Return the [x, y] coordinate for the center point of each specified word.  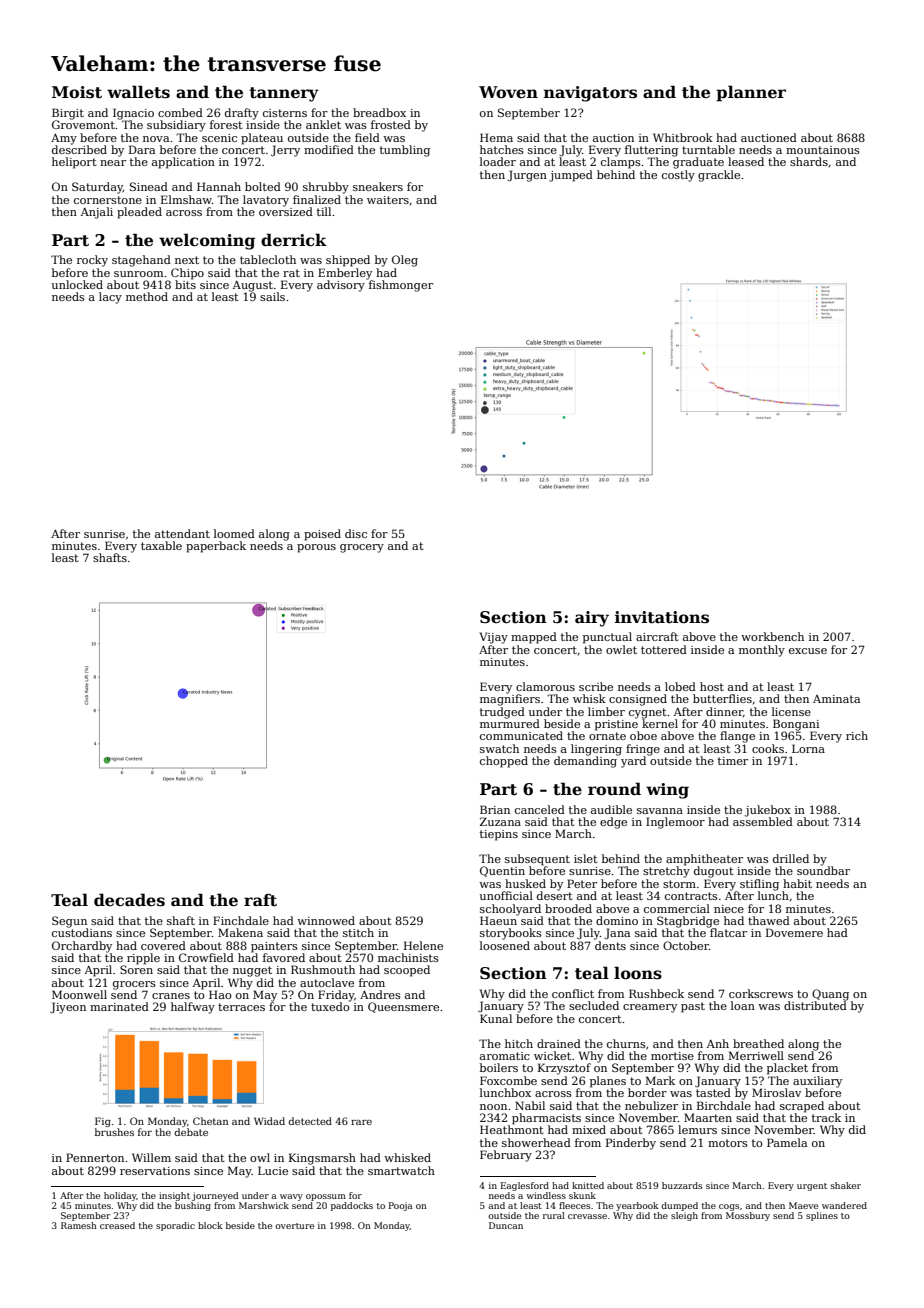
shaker [846, 1185]
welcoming [207, 241]
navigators [590, 94]
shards [809, 161]
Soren [136, 969]
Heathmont [512, 1129]
